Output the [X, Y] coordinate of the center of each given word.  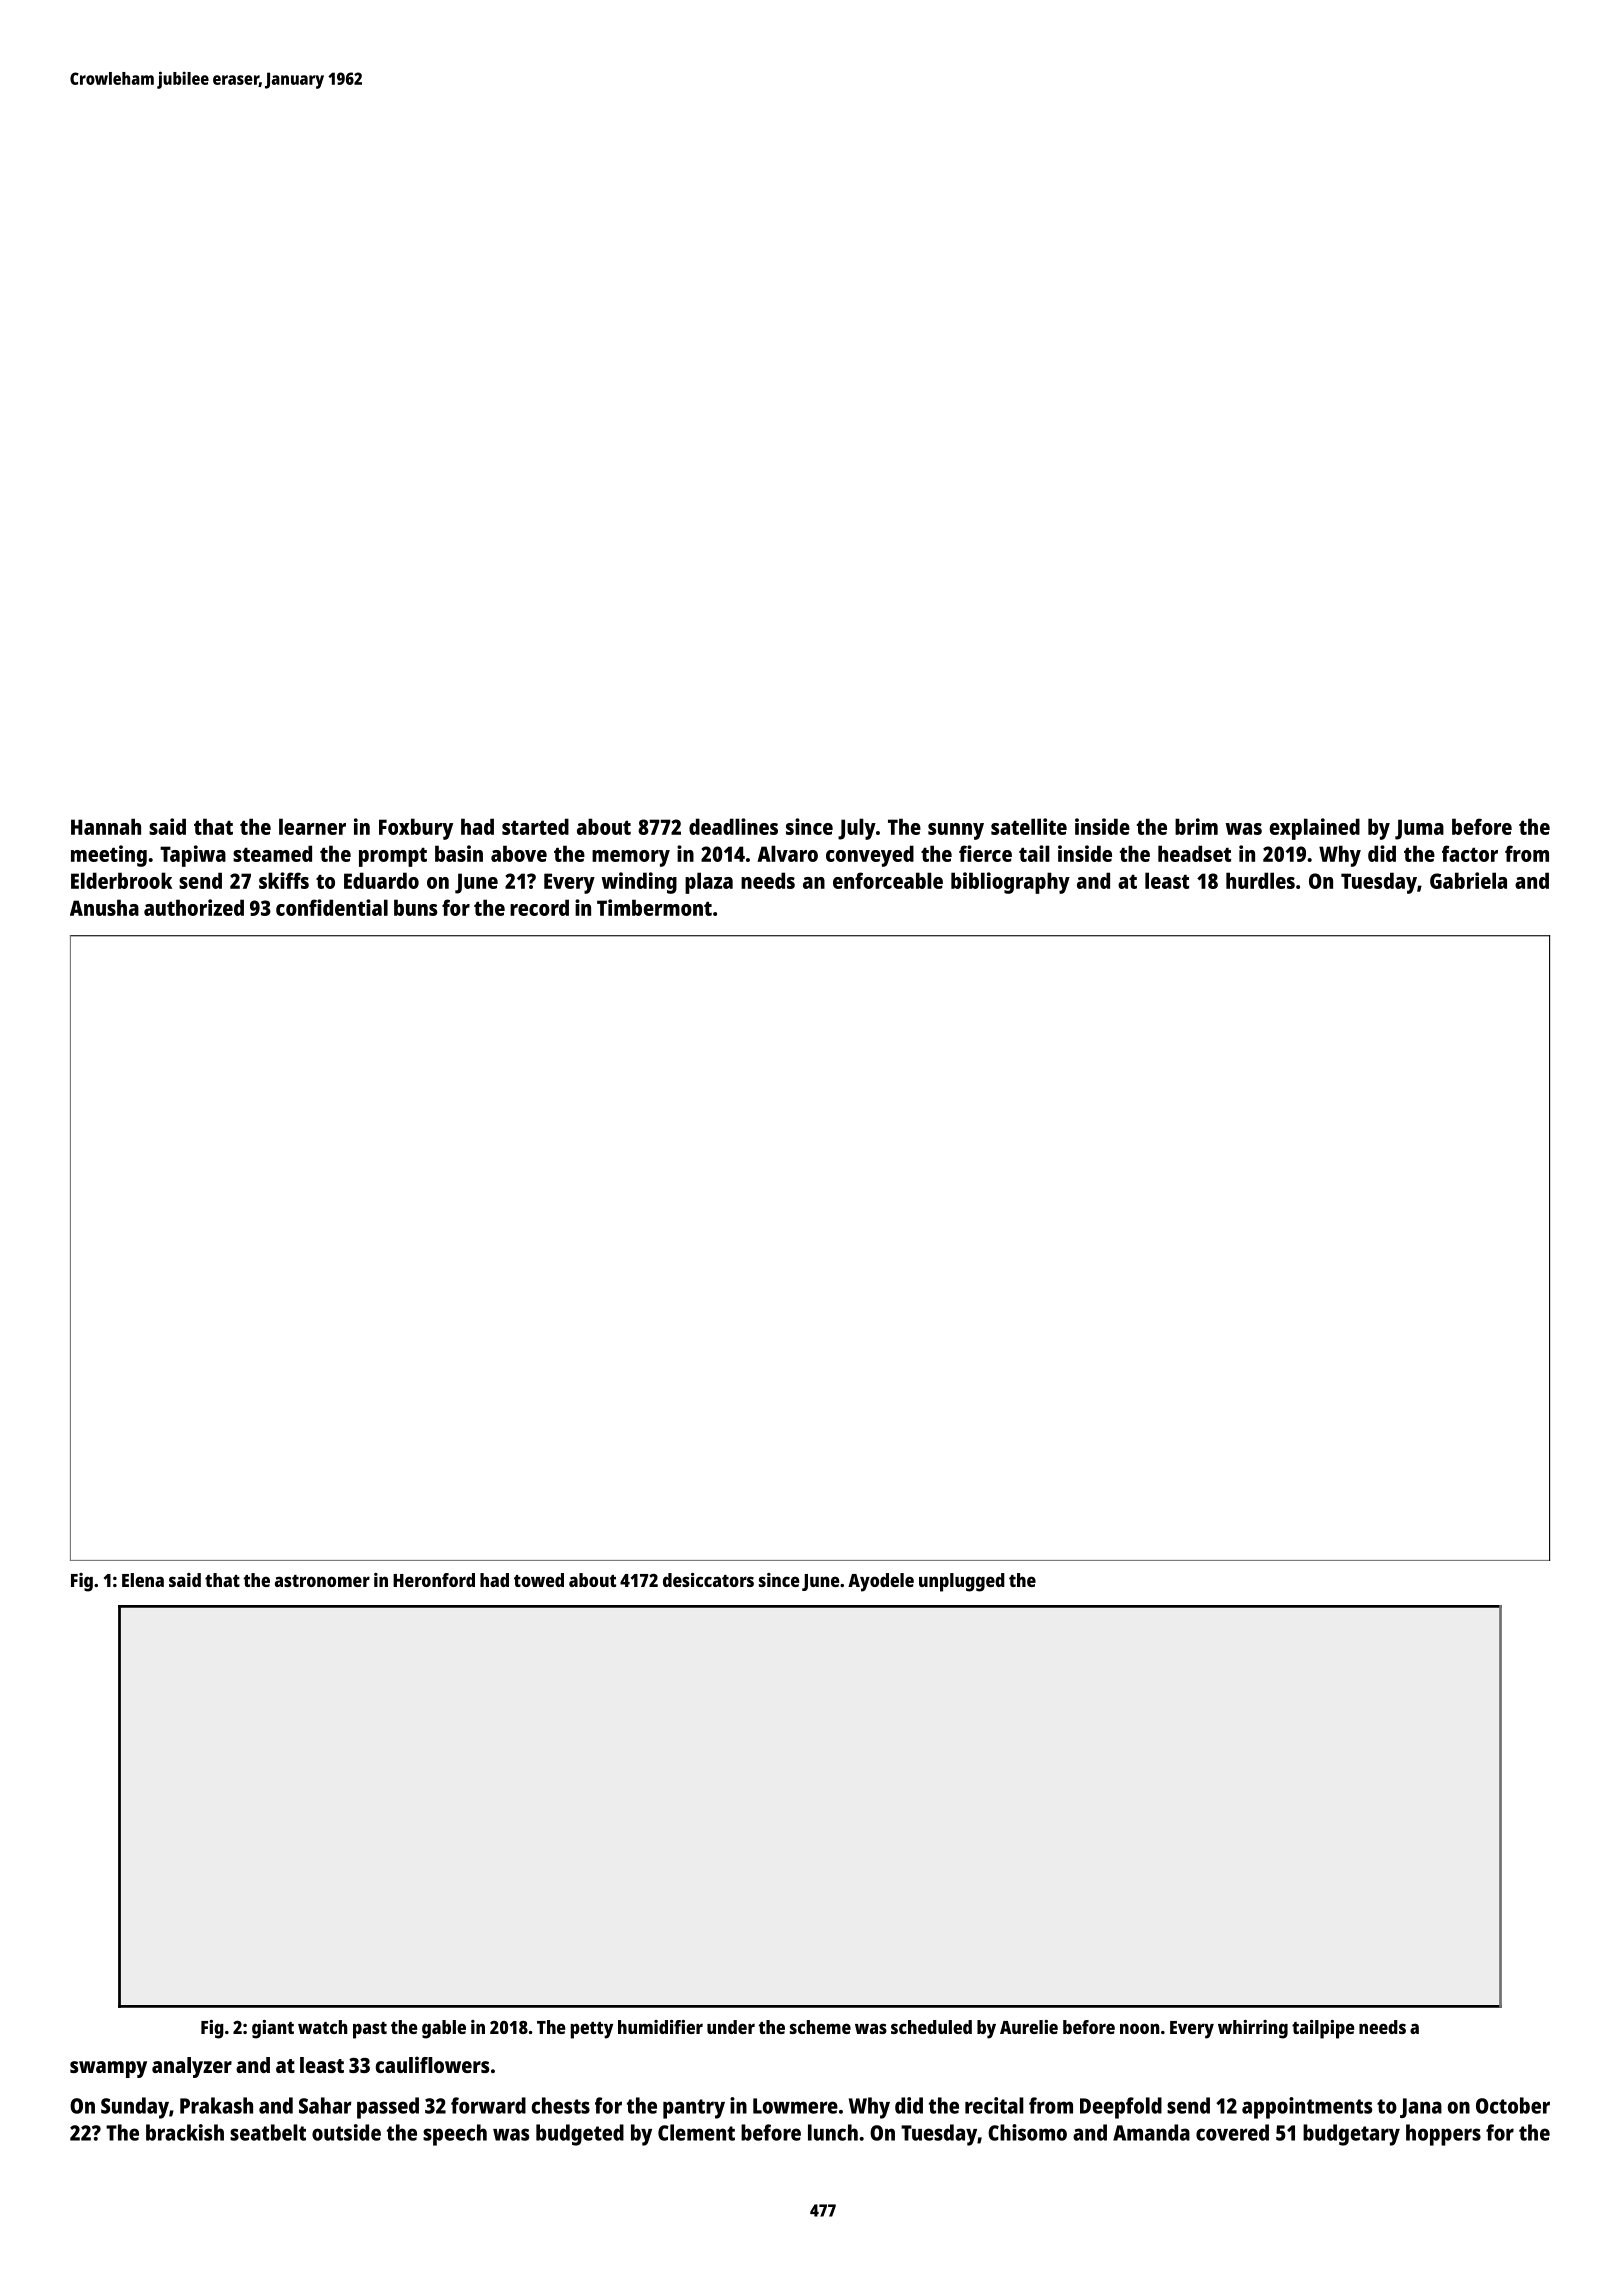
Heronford [434, 1580]
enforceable [888, 880]
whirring [1253, 2029]
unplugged [962, 1582]
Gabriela [1468, 880]
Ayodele [881, 1582]
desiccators [708, 1580]
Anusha [104, 907]
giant [273, 2029]
